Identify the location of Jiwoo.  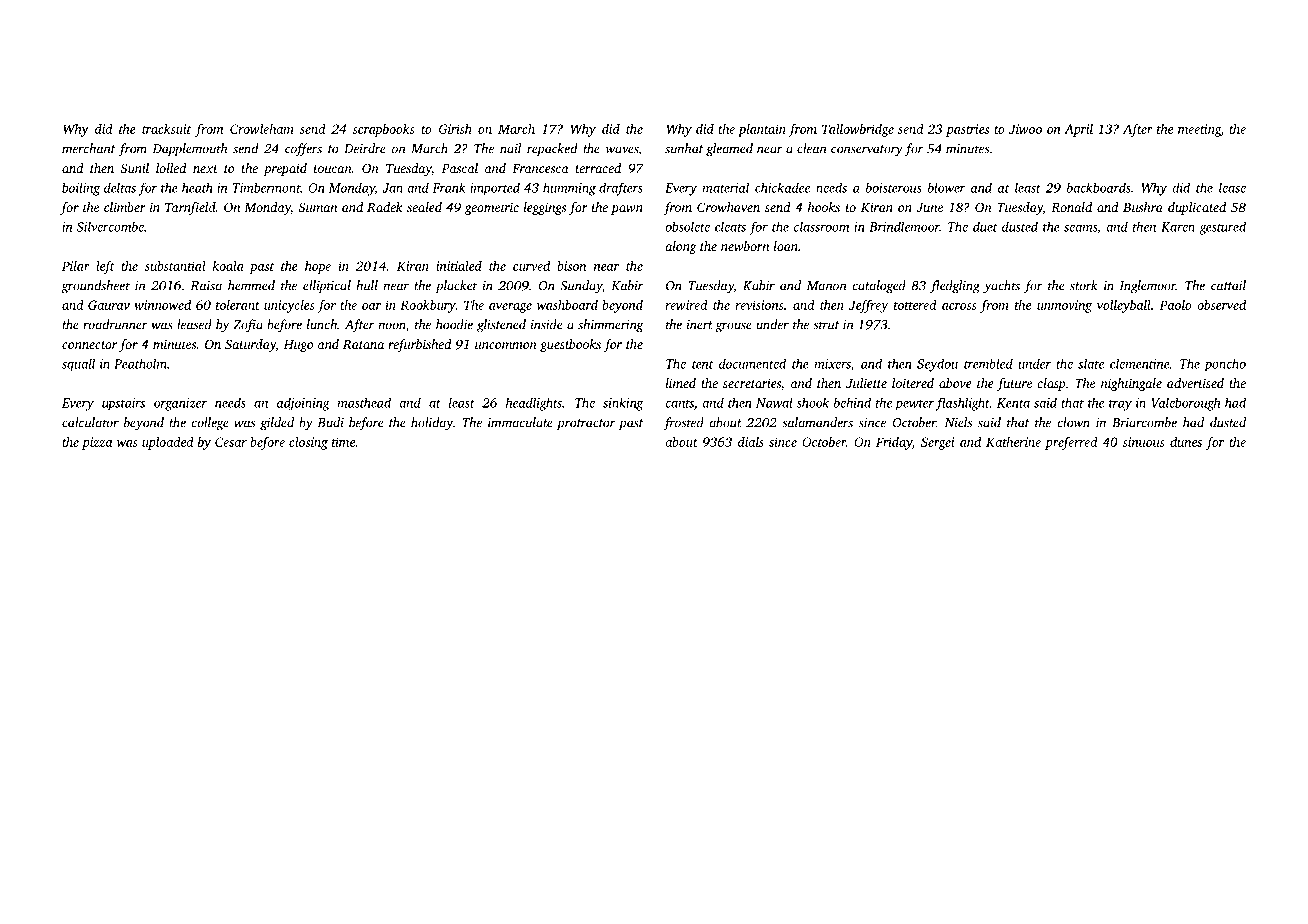
(1025, 129).
